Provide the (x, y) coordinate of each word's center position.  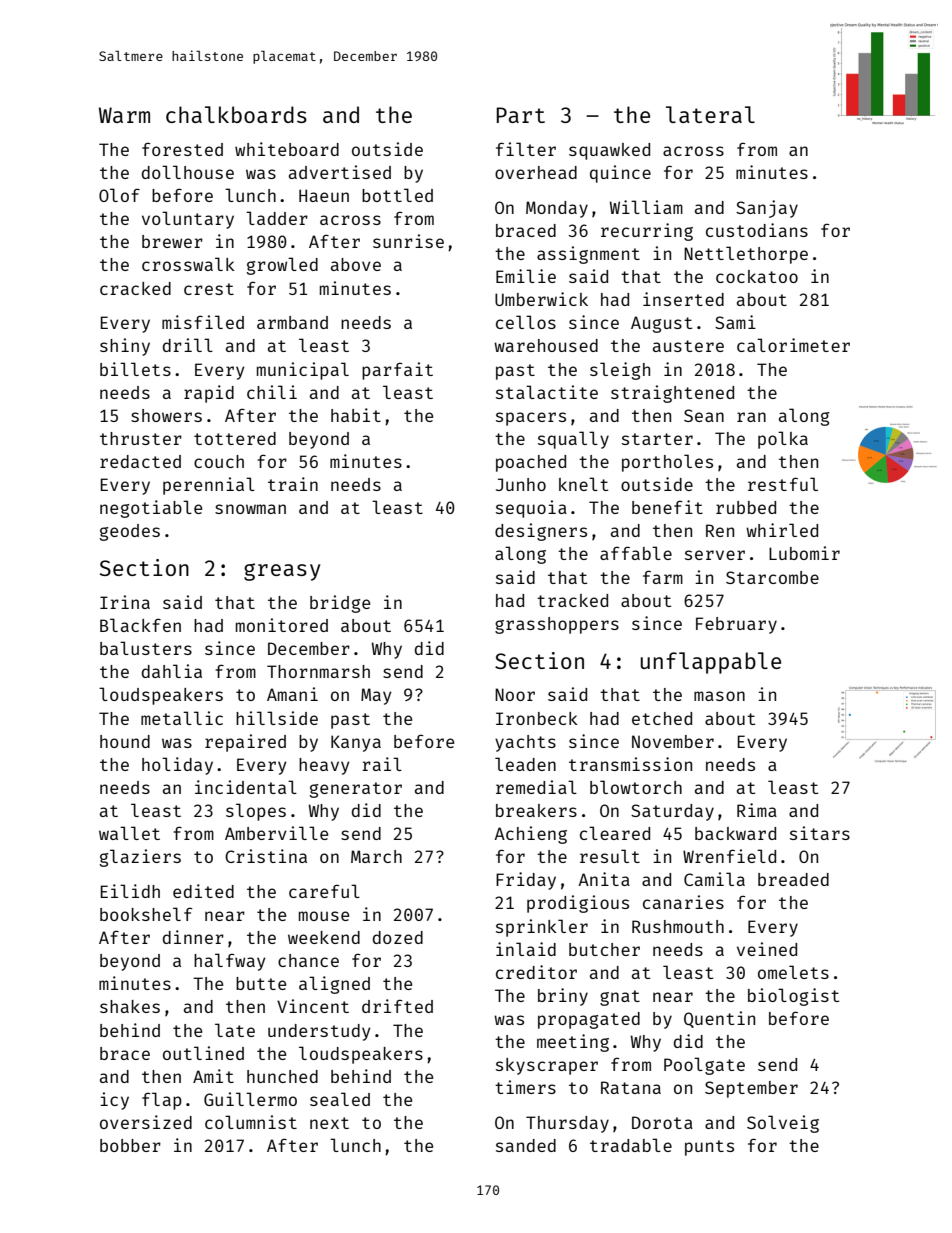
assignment (588, 255)
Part (521, 115)
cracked (135, 288)
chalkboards (236, 114)
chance (308, 960)
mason (719, 696)
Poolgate (704, 1066)
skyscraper (547, 1066)
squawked (609, 151)
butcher (604, 949)
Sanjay (767, 209)
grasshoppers (557, 625)
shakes (130, 1006)
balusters (146, 648)
